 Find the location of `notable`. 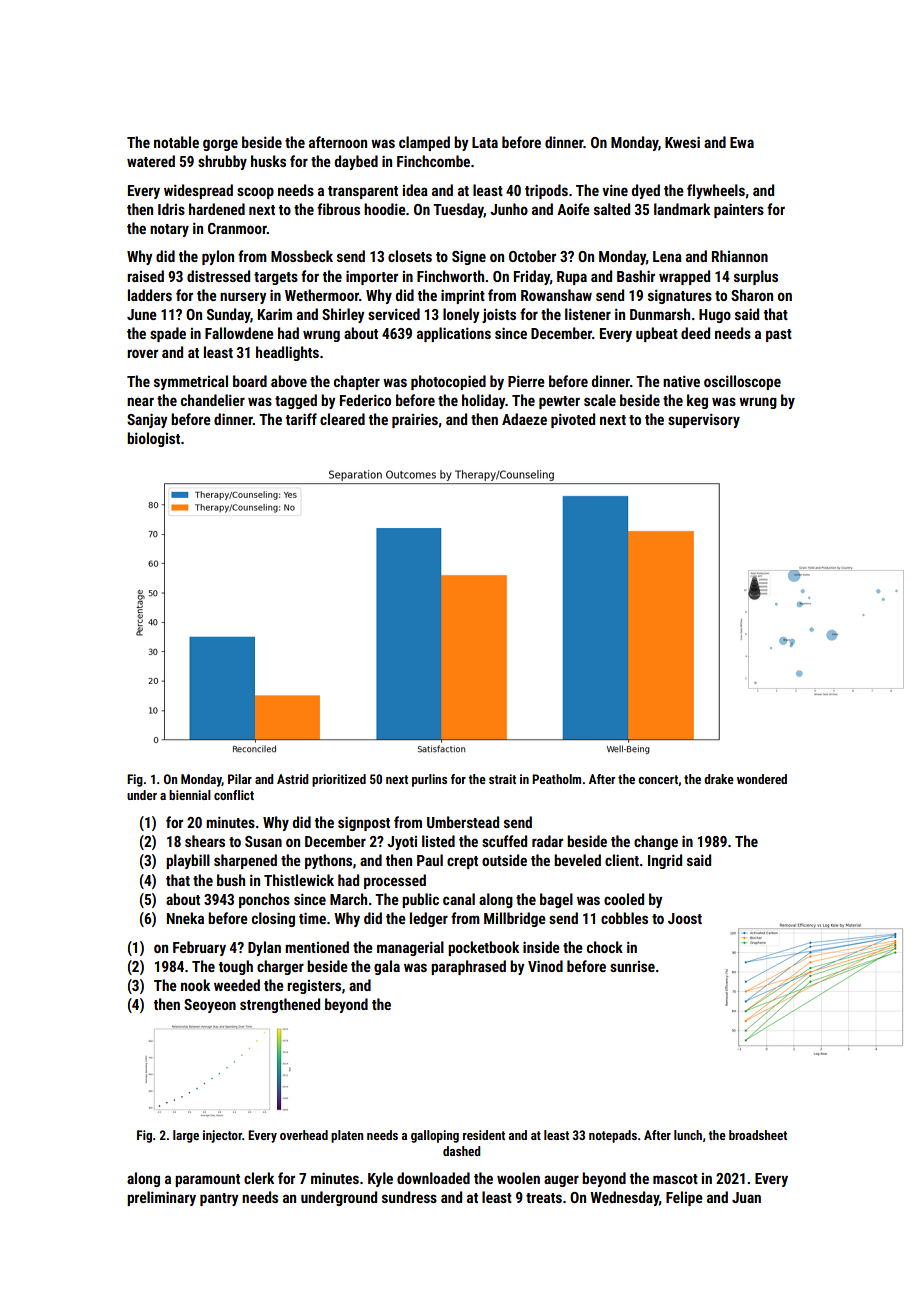

notable is located at coordinates (176, 142).
